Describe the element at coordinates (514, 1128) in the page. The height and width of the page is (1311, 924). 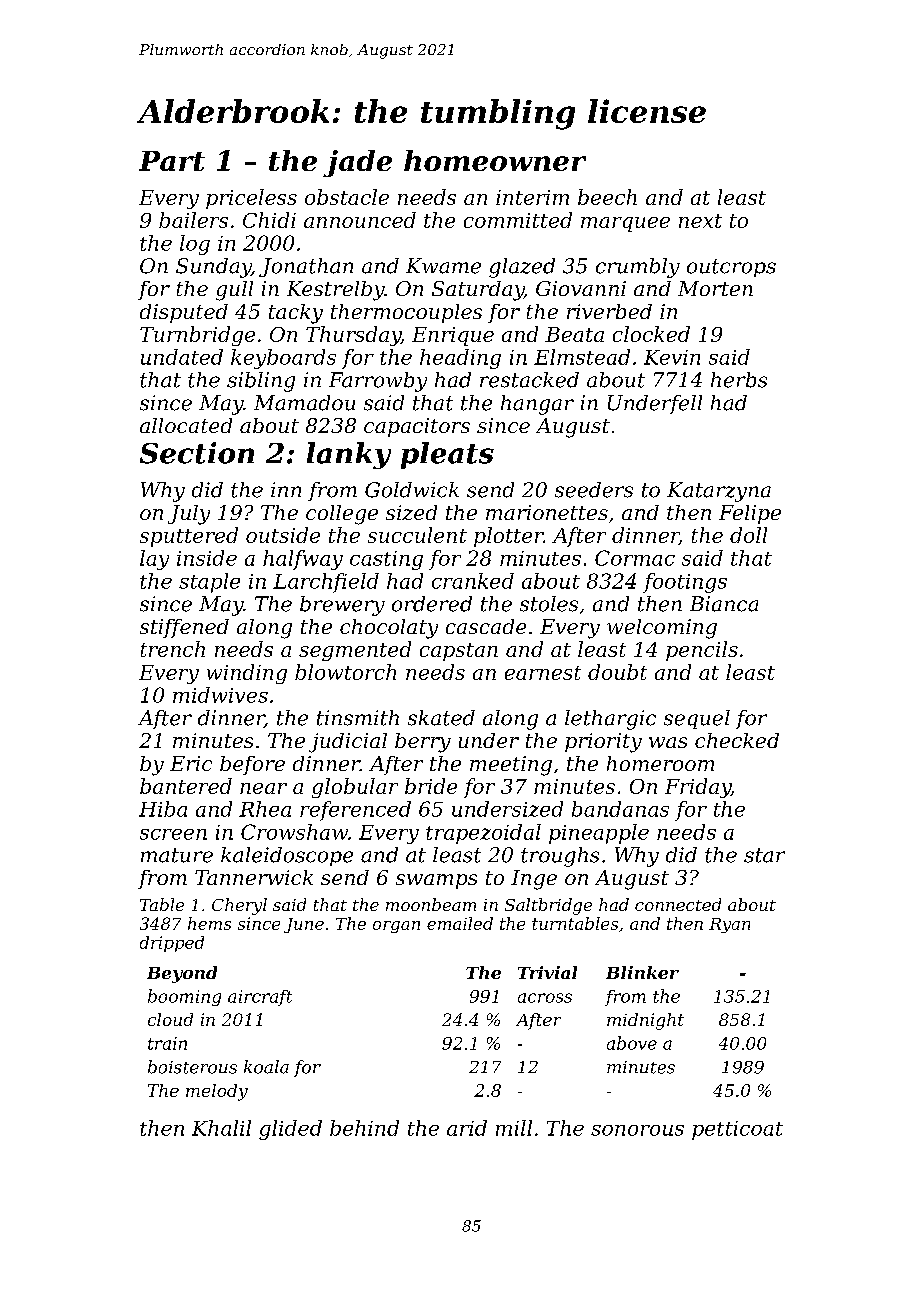
I see `mill` at that location.
